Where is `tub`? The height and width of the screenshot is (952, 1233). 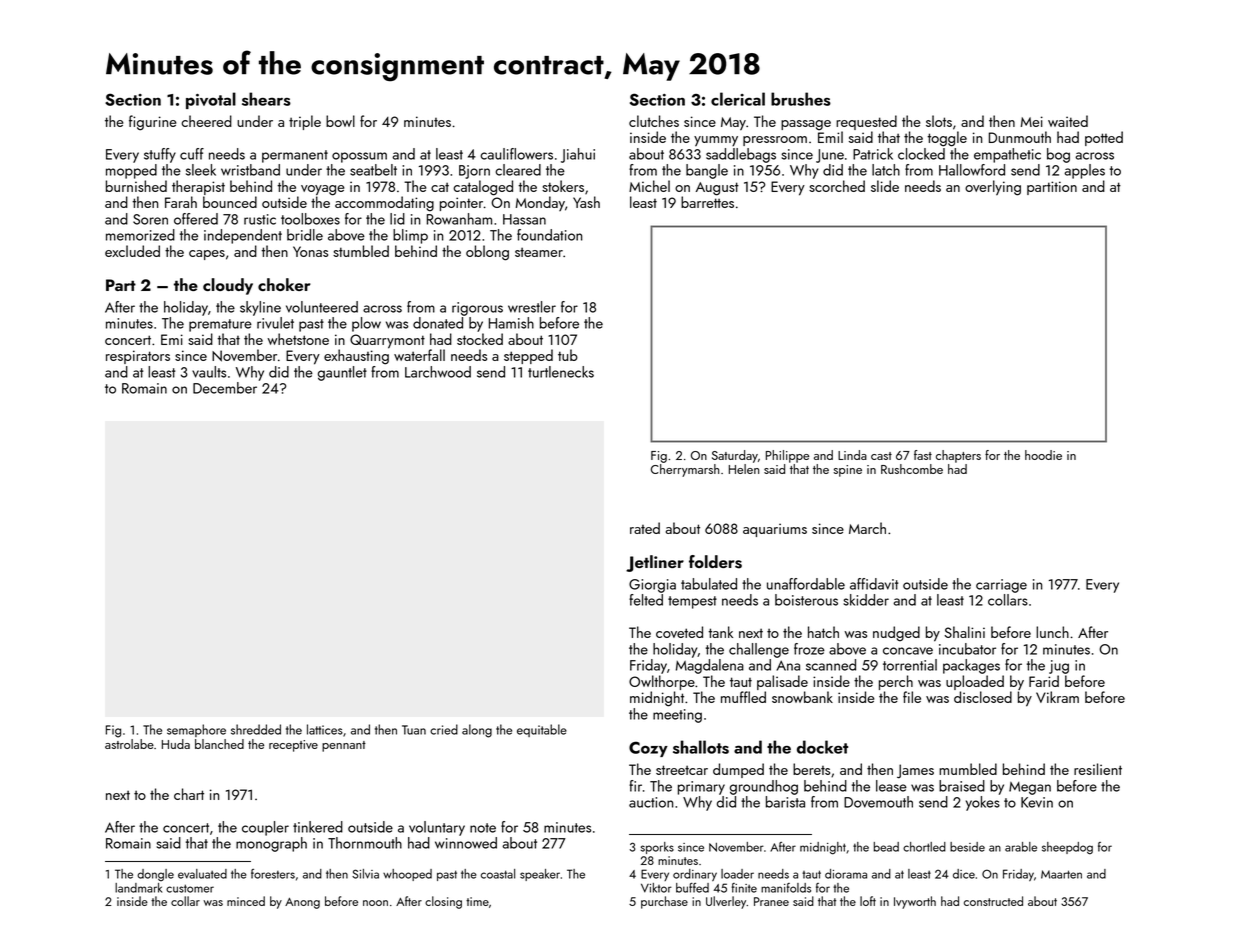 tub is located at coordinates (568, 355).
